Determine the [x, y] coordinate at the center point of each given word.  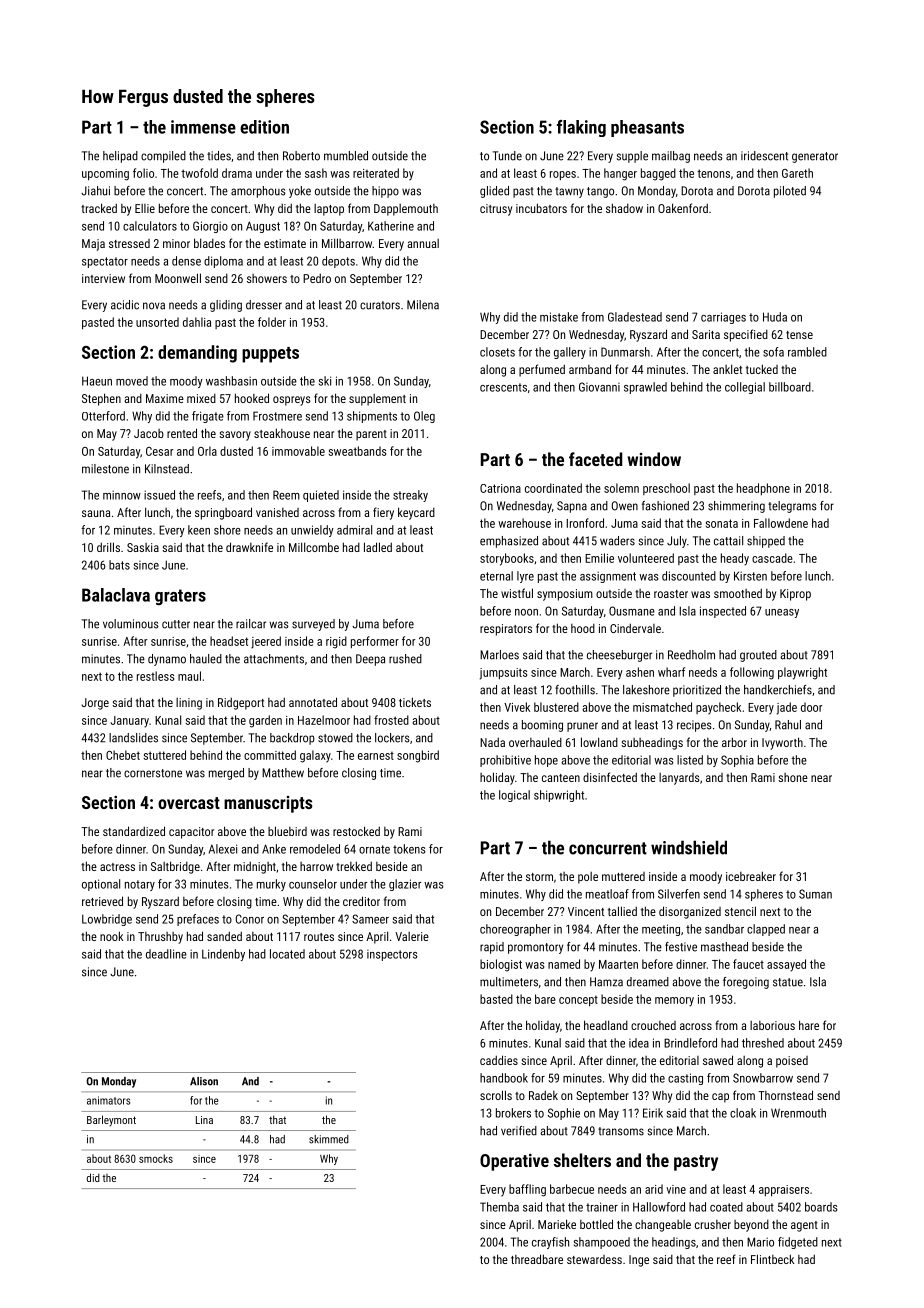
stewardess [594, 1259]
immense [203, 127]
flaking [581, 128]
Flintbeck [772, 1259]
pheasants [647, 128]
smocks [156, 1158]
